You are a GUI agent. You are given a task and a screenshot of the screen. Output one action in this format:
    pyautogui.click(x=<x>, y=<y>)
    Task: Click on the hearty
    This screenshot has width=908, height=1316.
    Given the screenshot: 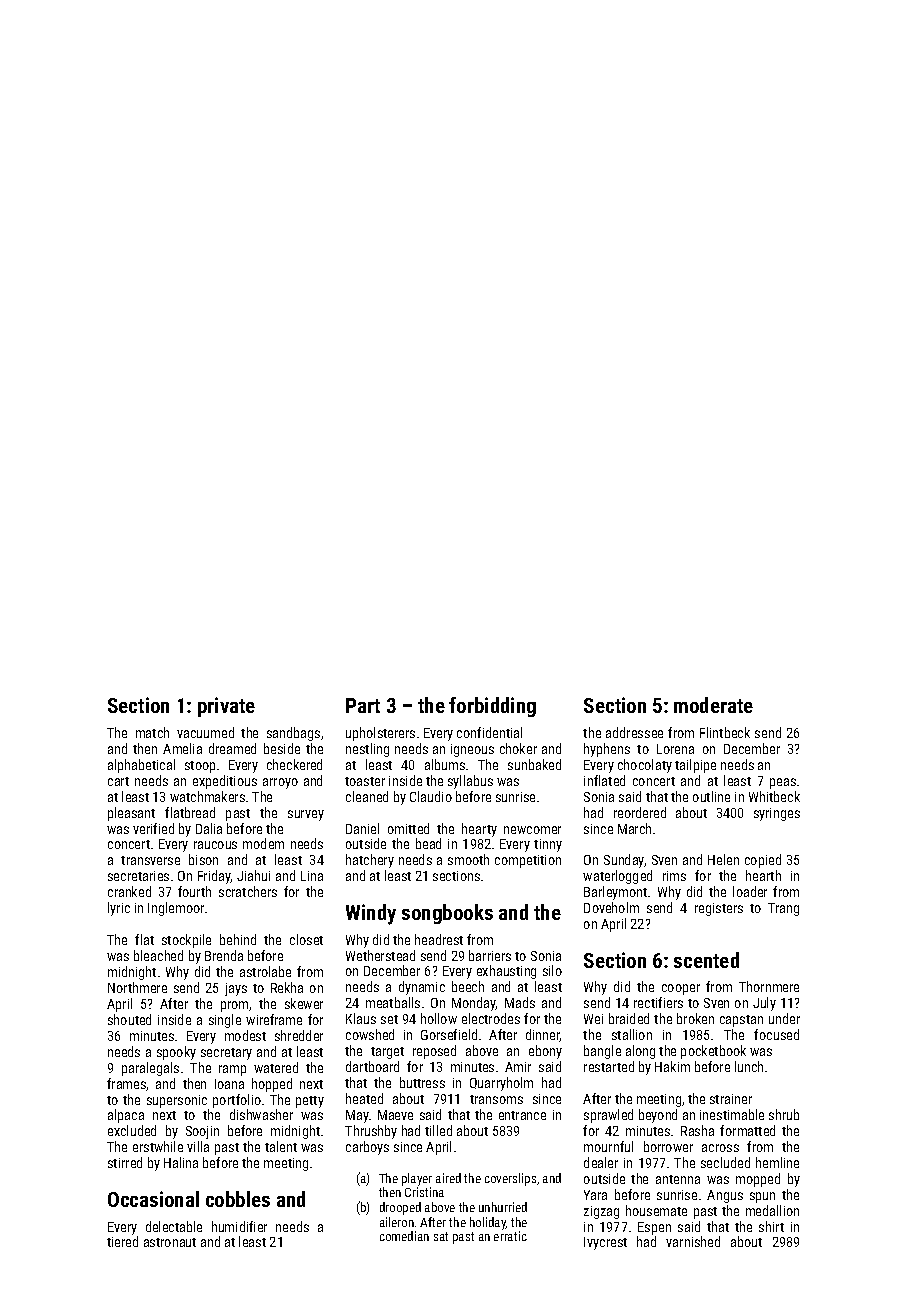 What is the action you would take?
    pyautogui.click(x=479, y=830)
